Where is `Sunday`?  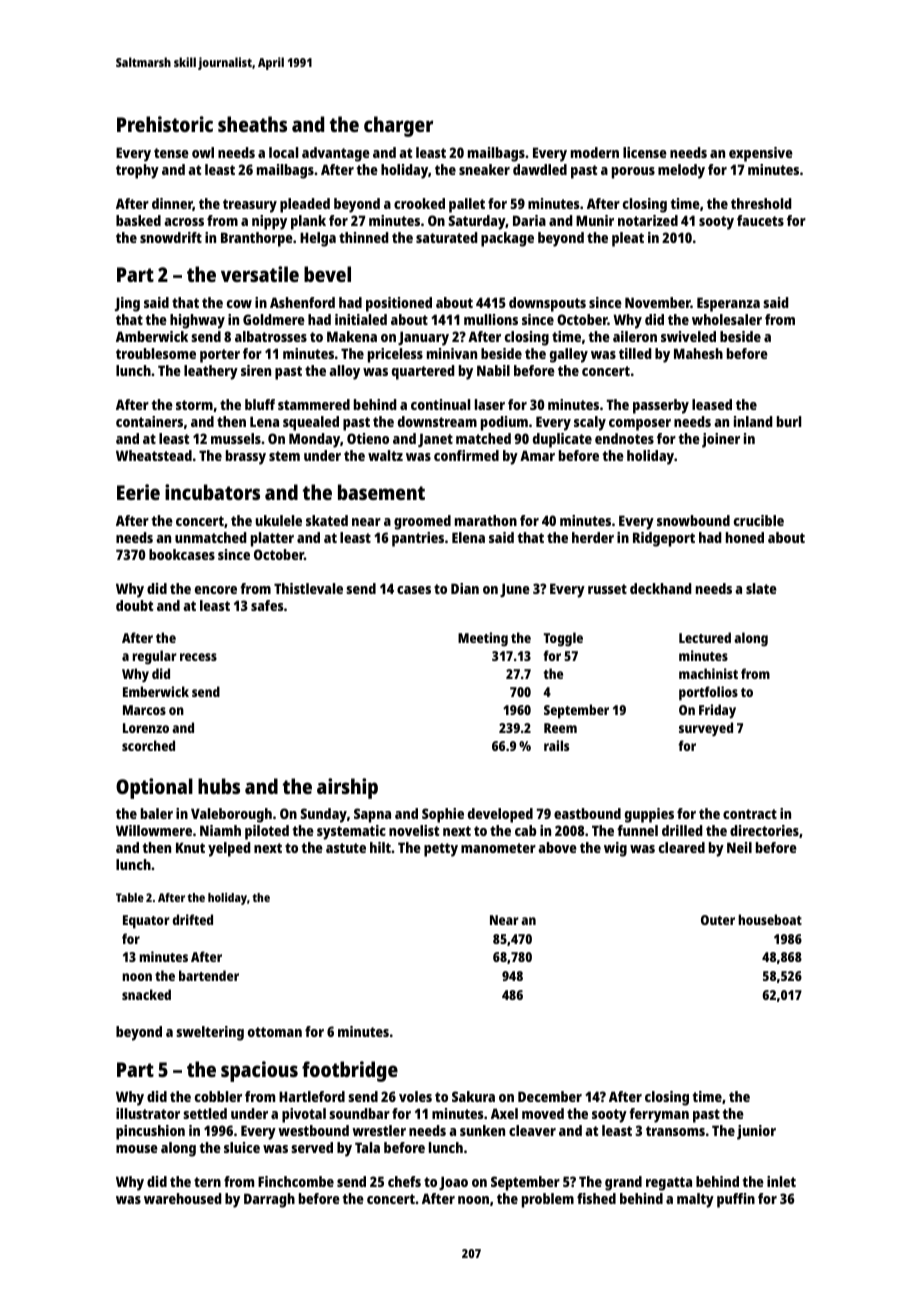 Sunday is located at coordinates (323, 815).
